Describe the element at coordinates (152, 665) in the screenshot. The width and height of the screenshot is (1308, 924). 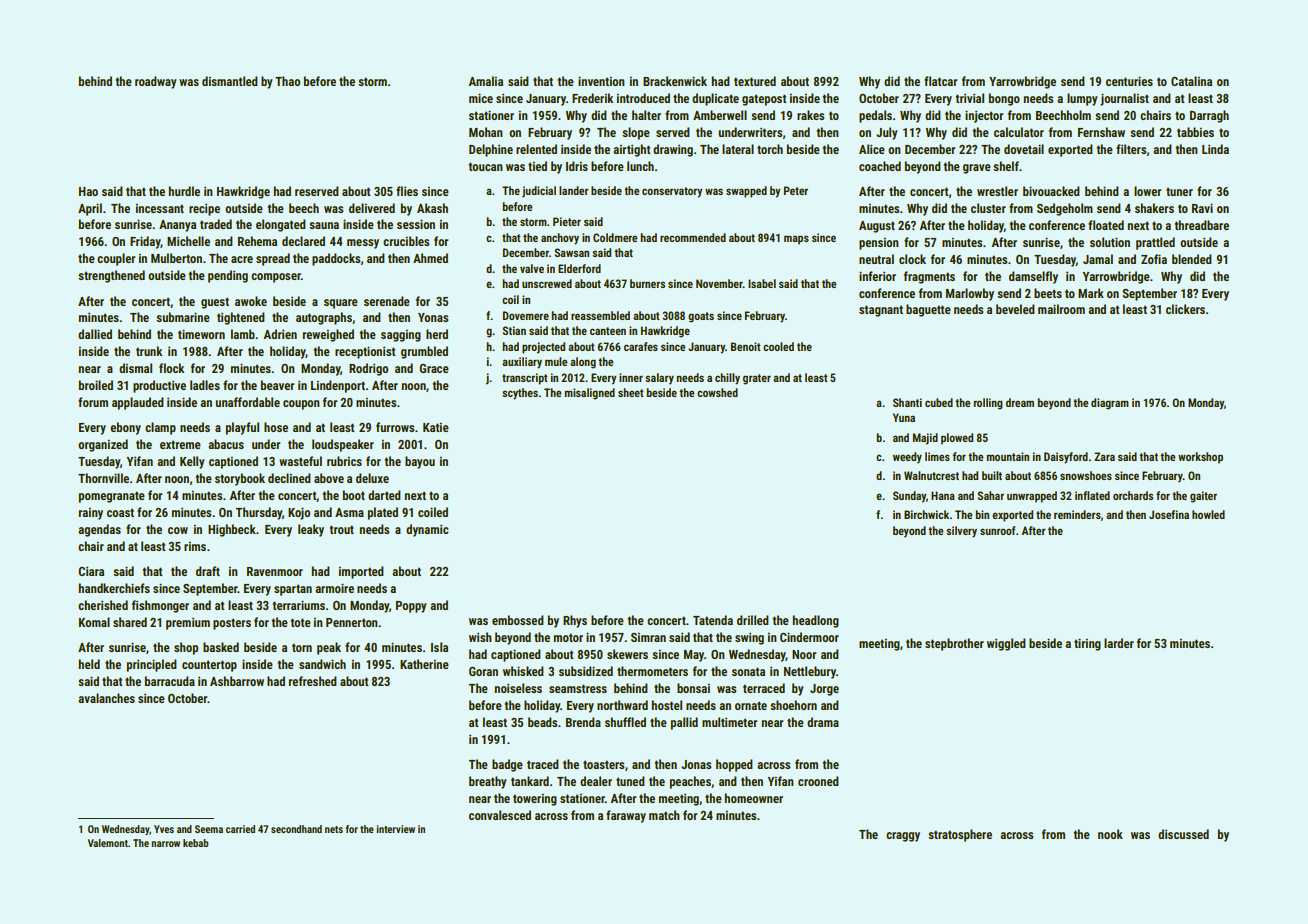
I see `principled` at that location.
